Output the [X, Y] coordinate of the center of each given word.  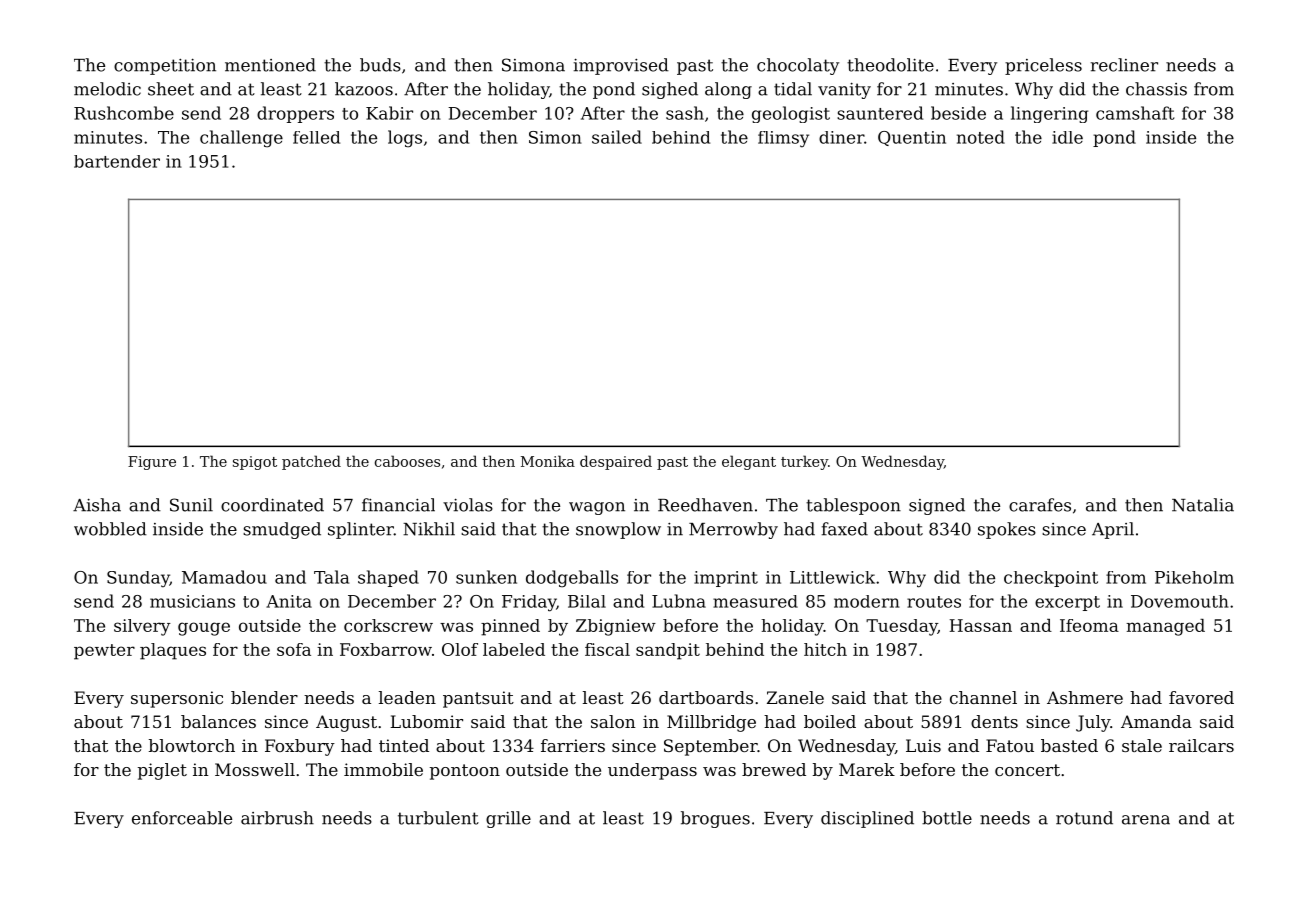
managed [1165, 627]
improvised [621, 66]
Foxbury [300, 747]
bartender [117, 161]
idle [1067, 137]
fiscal [607, 649]
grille [508, 819]
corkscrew [388, 625]
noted [981, 137]
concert [1027, 770]
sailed [617, 137]
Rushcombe [124, 113]
